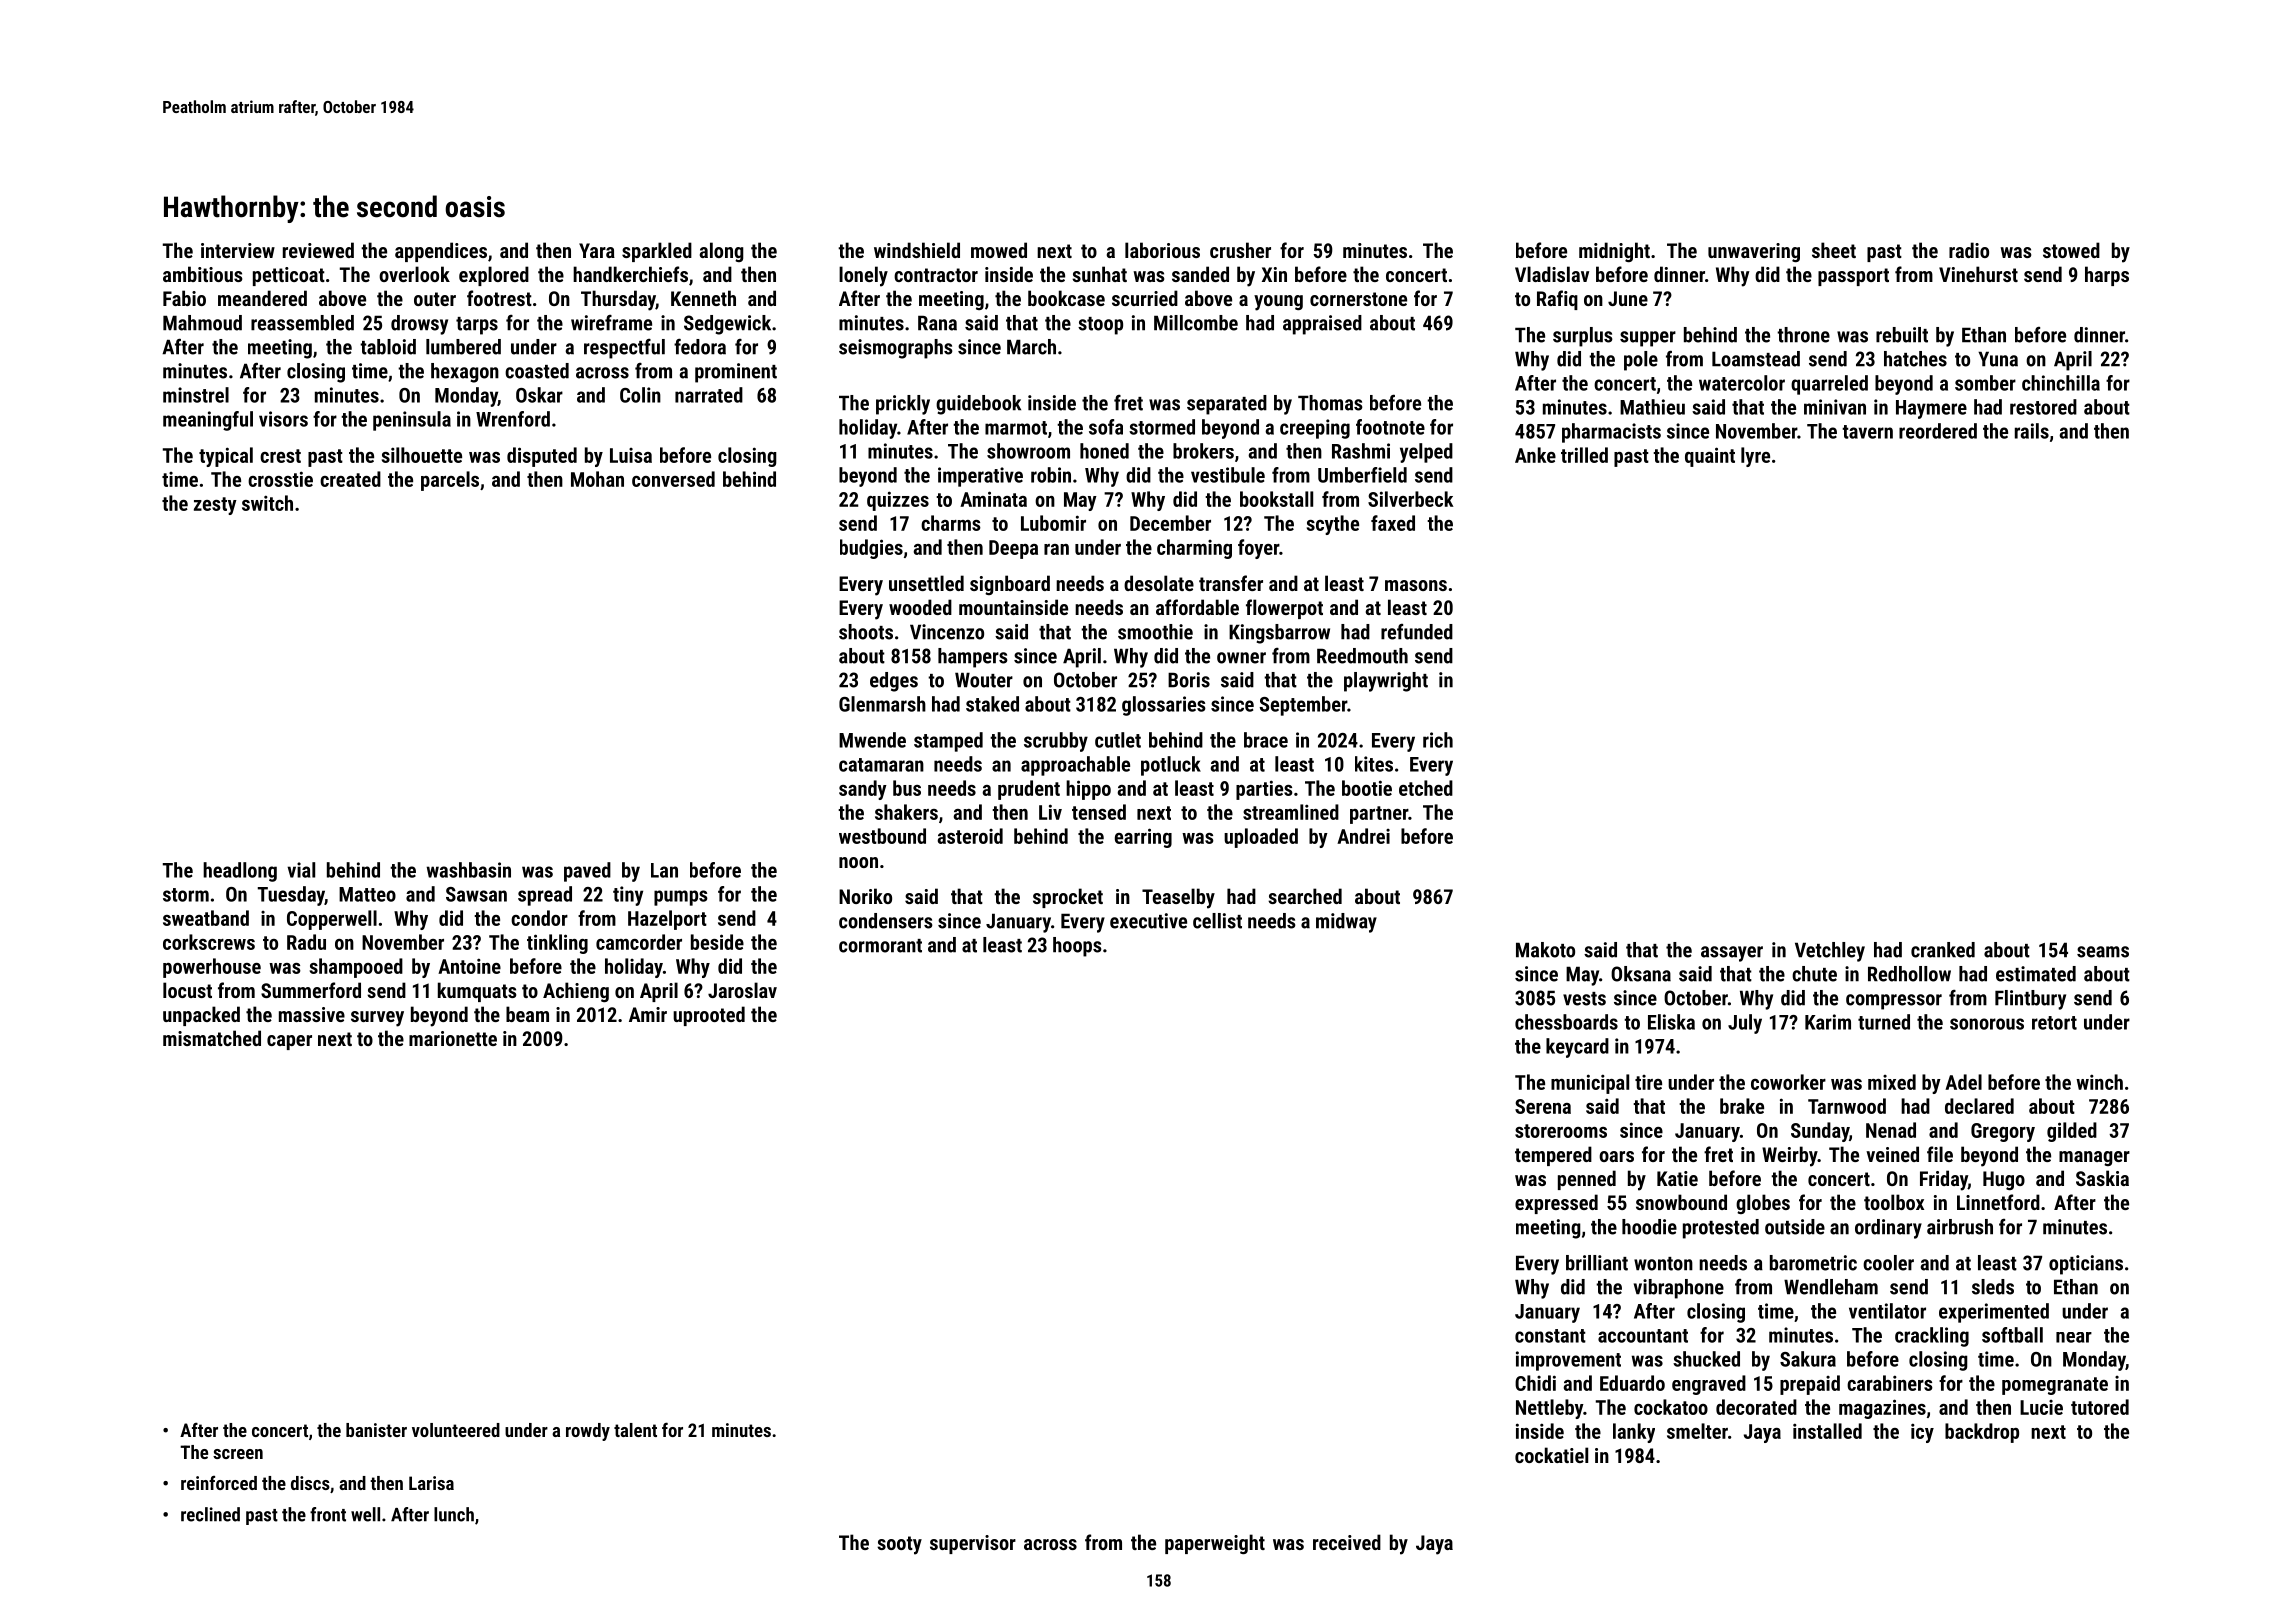  Describe the element at coordinates (456, 1430) in the document. I see `volunteered` at that location.
